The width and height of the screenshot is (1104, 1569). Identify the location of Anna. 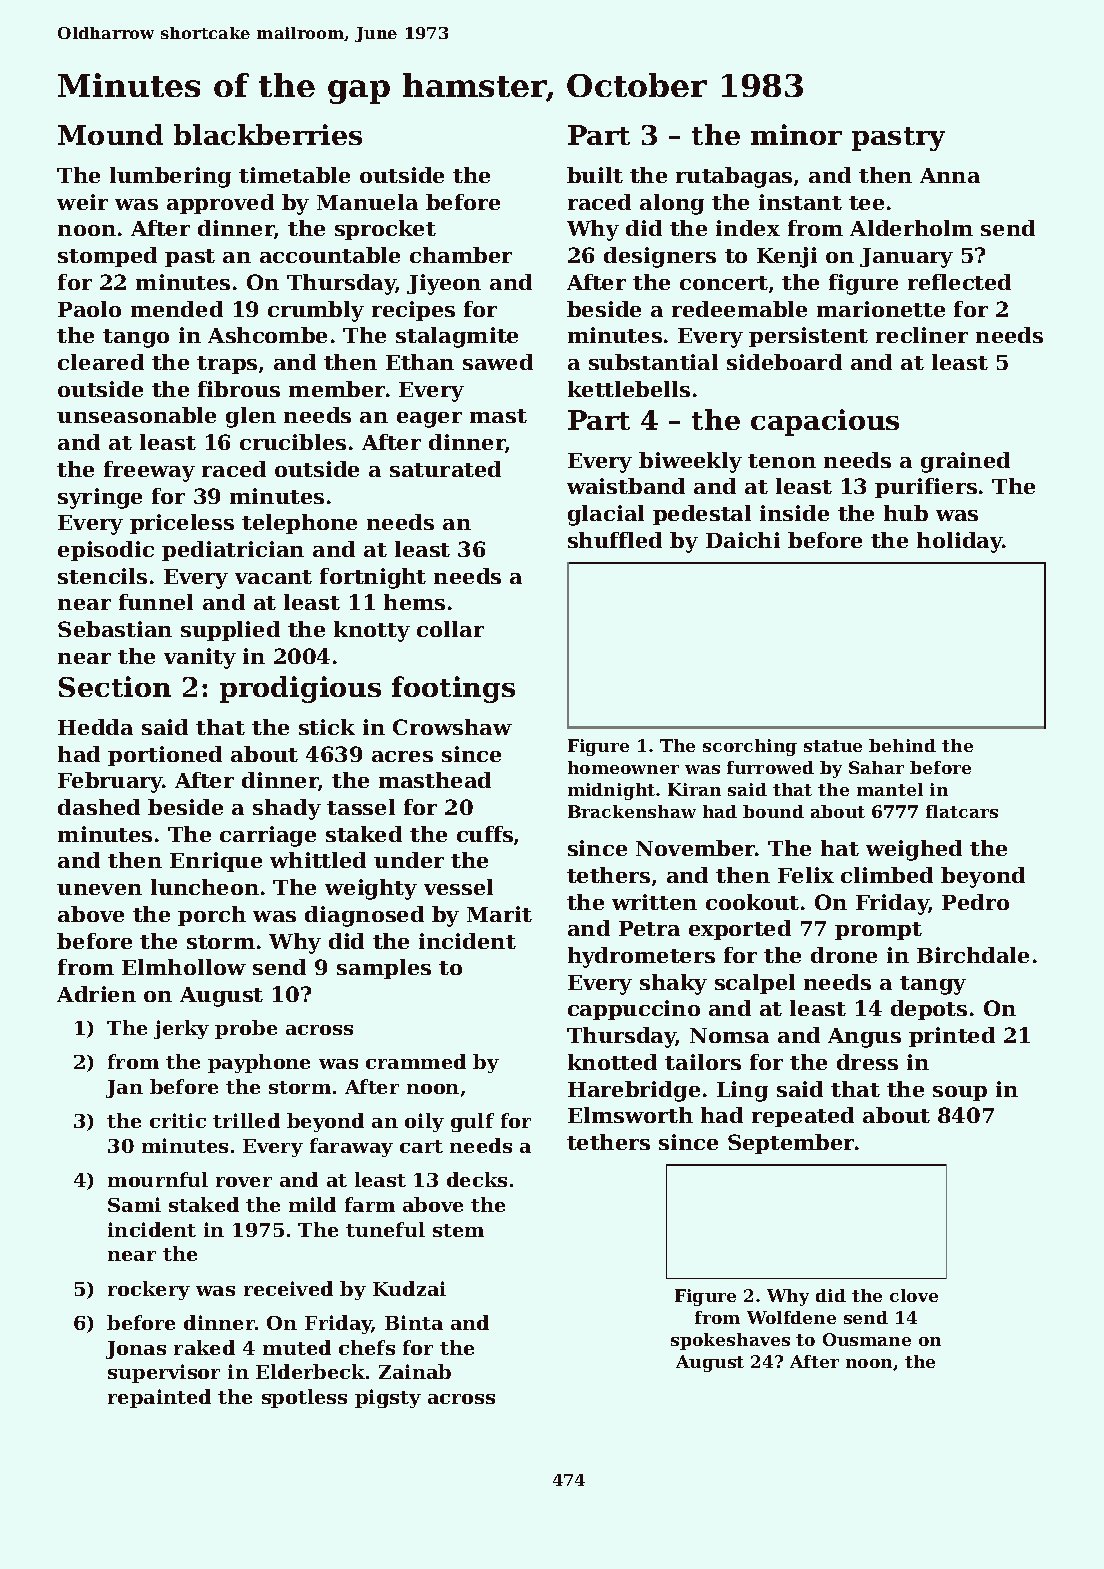
(950, 175).
